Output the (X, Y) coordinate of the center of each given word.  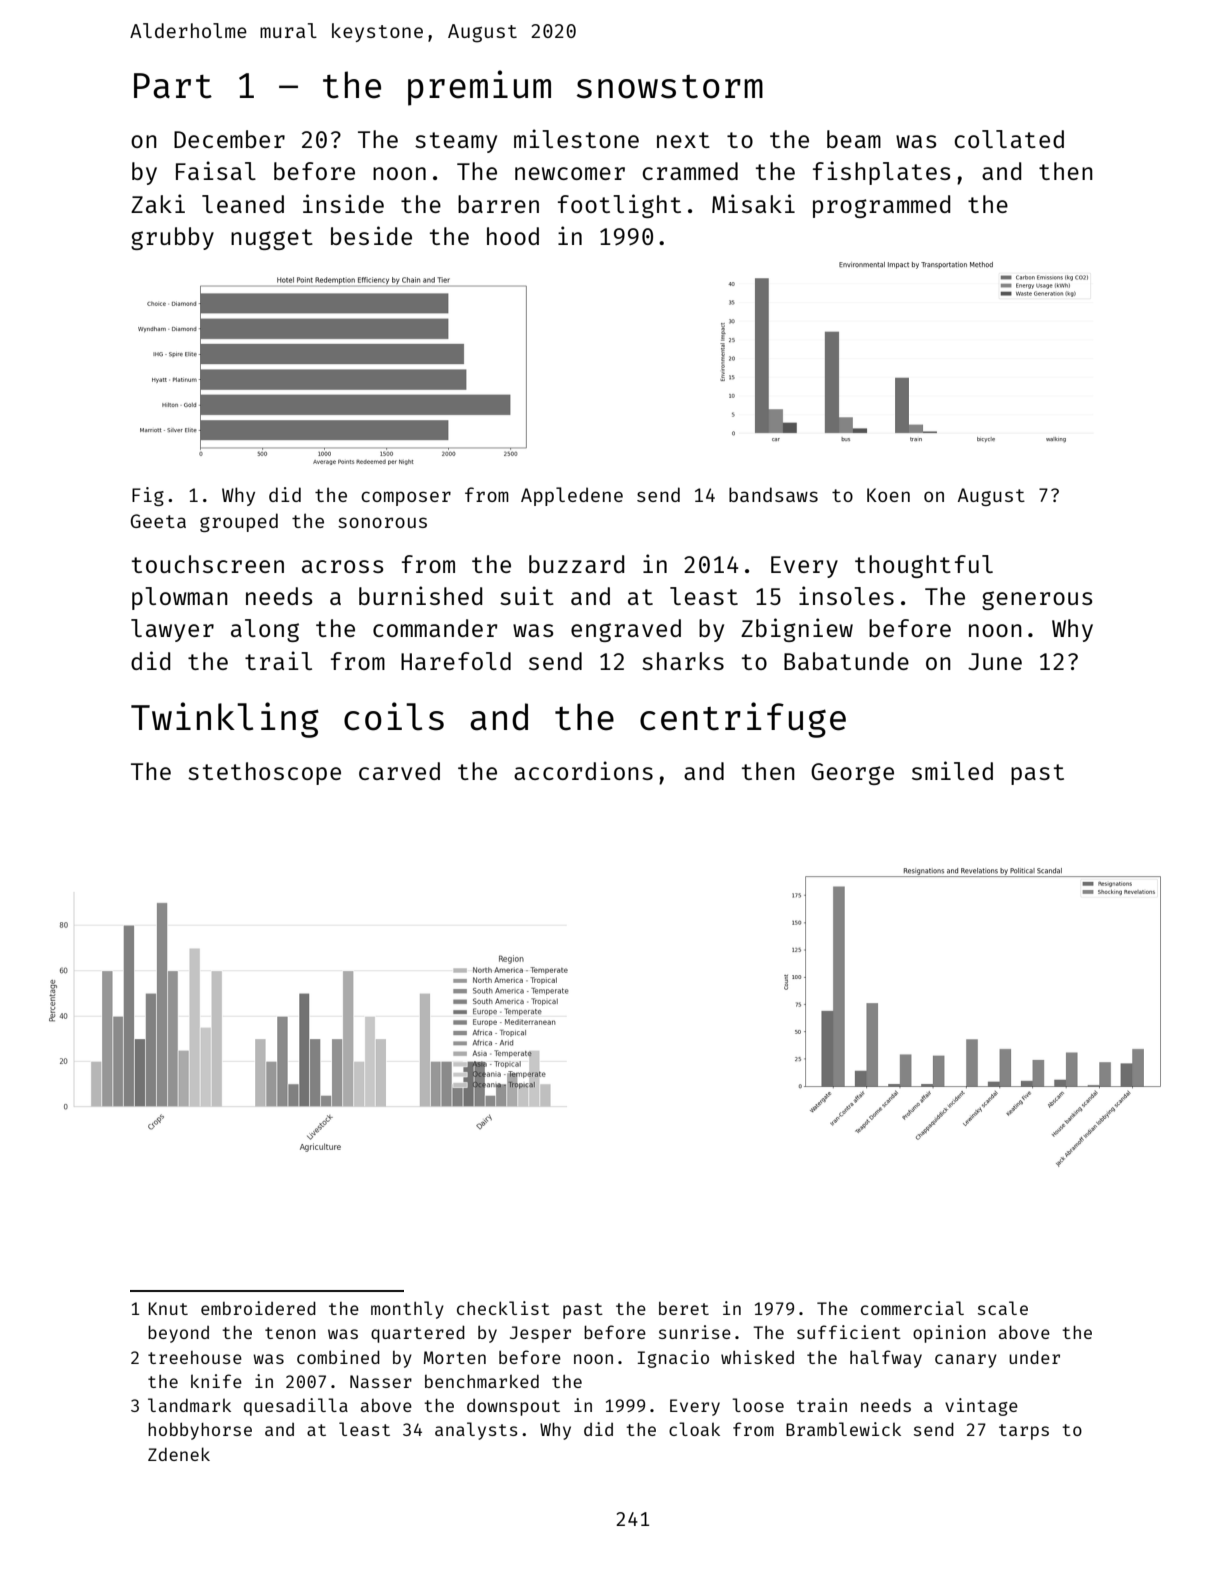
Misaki (753, 203)
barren (498, 204)
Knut (168, 1308)
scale (1003, 1308)
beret (684, 1308)
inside (343, 203)
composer (406, 498)
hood (513, 236)
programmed (881, 206)
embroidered (258, 1308)
